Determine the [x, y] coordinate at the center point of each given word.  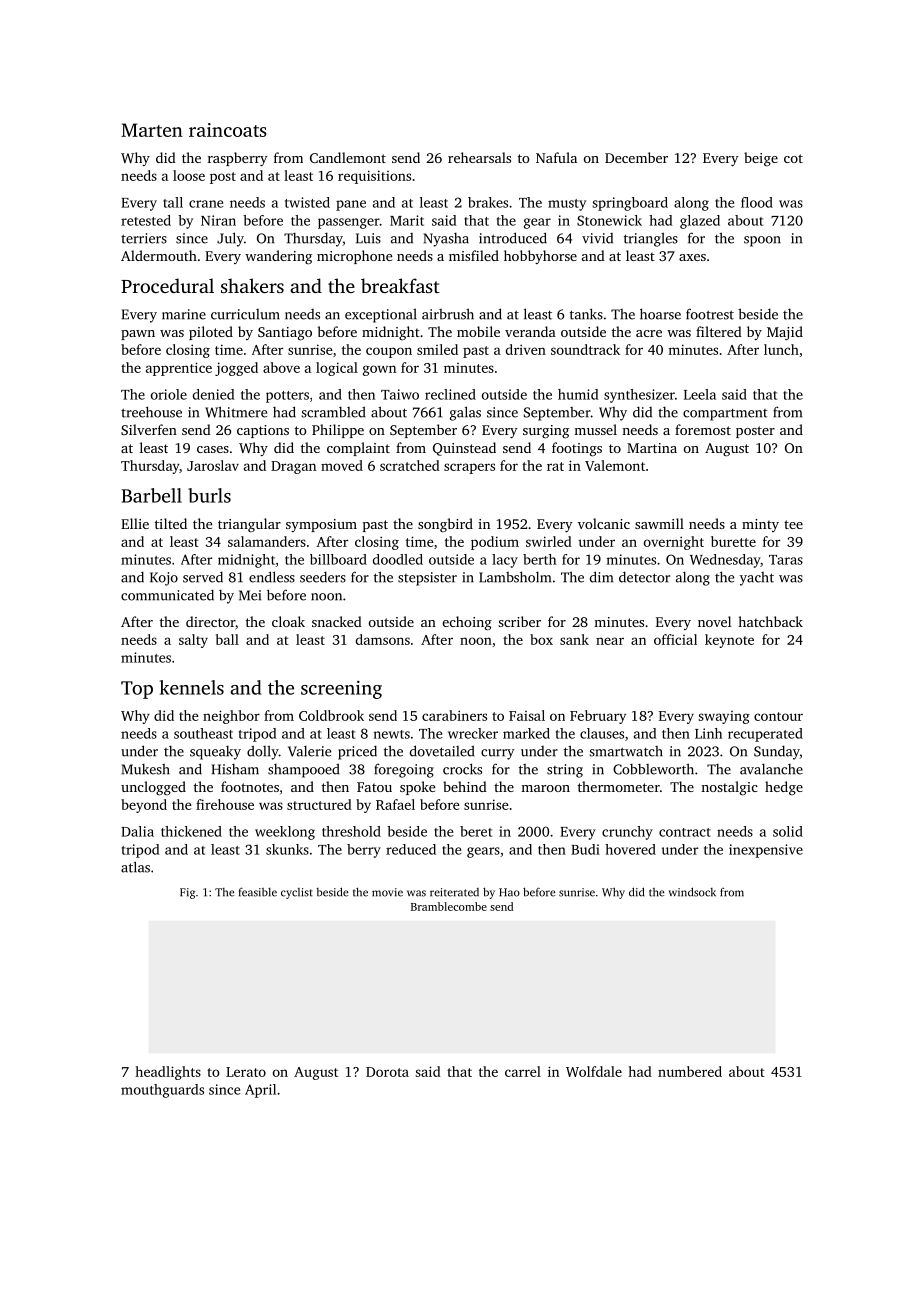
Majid [785, 333]
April [260, 1091]
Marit [407, 220]
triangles [651, 239]
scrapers [469, 468]
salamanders [267, 541]
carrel [523, 1071]
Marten [152, 130]
